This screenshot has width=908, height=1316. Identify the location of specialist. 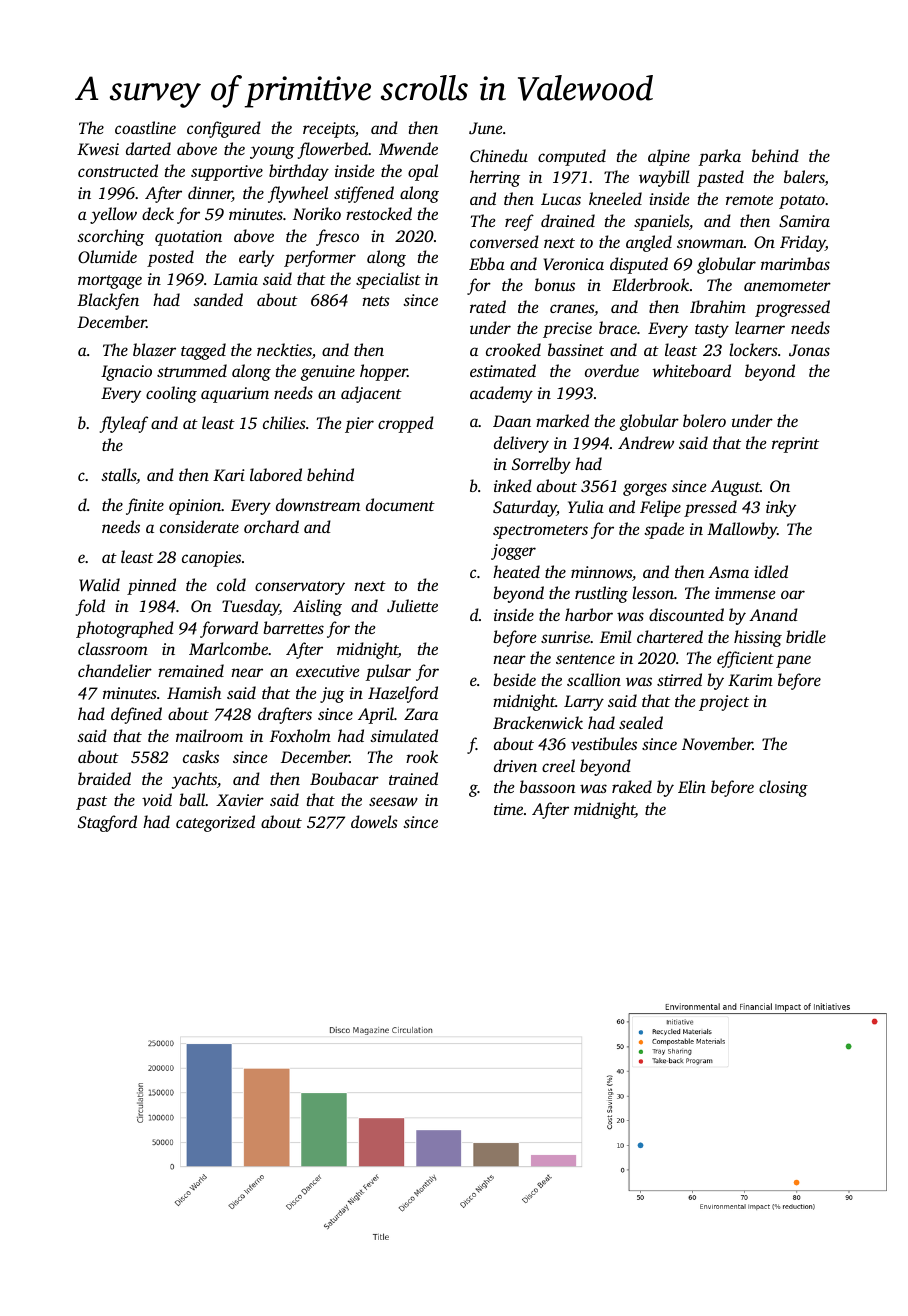
(388, 280).
